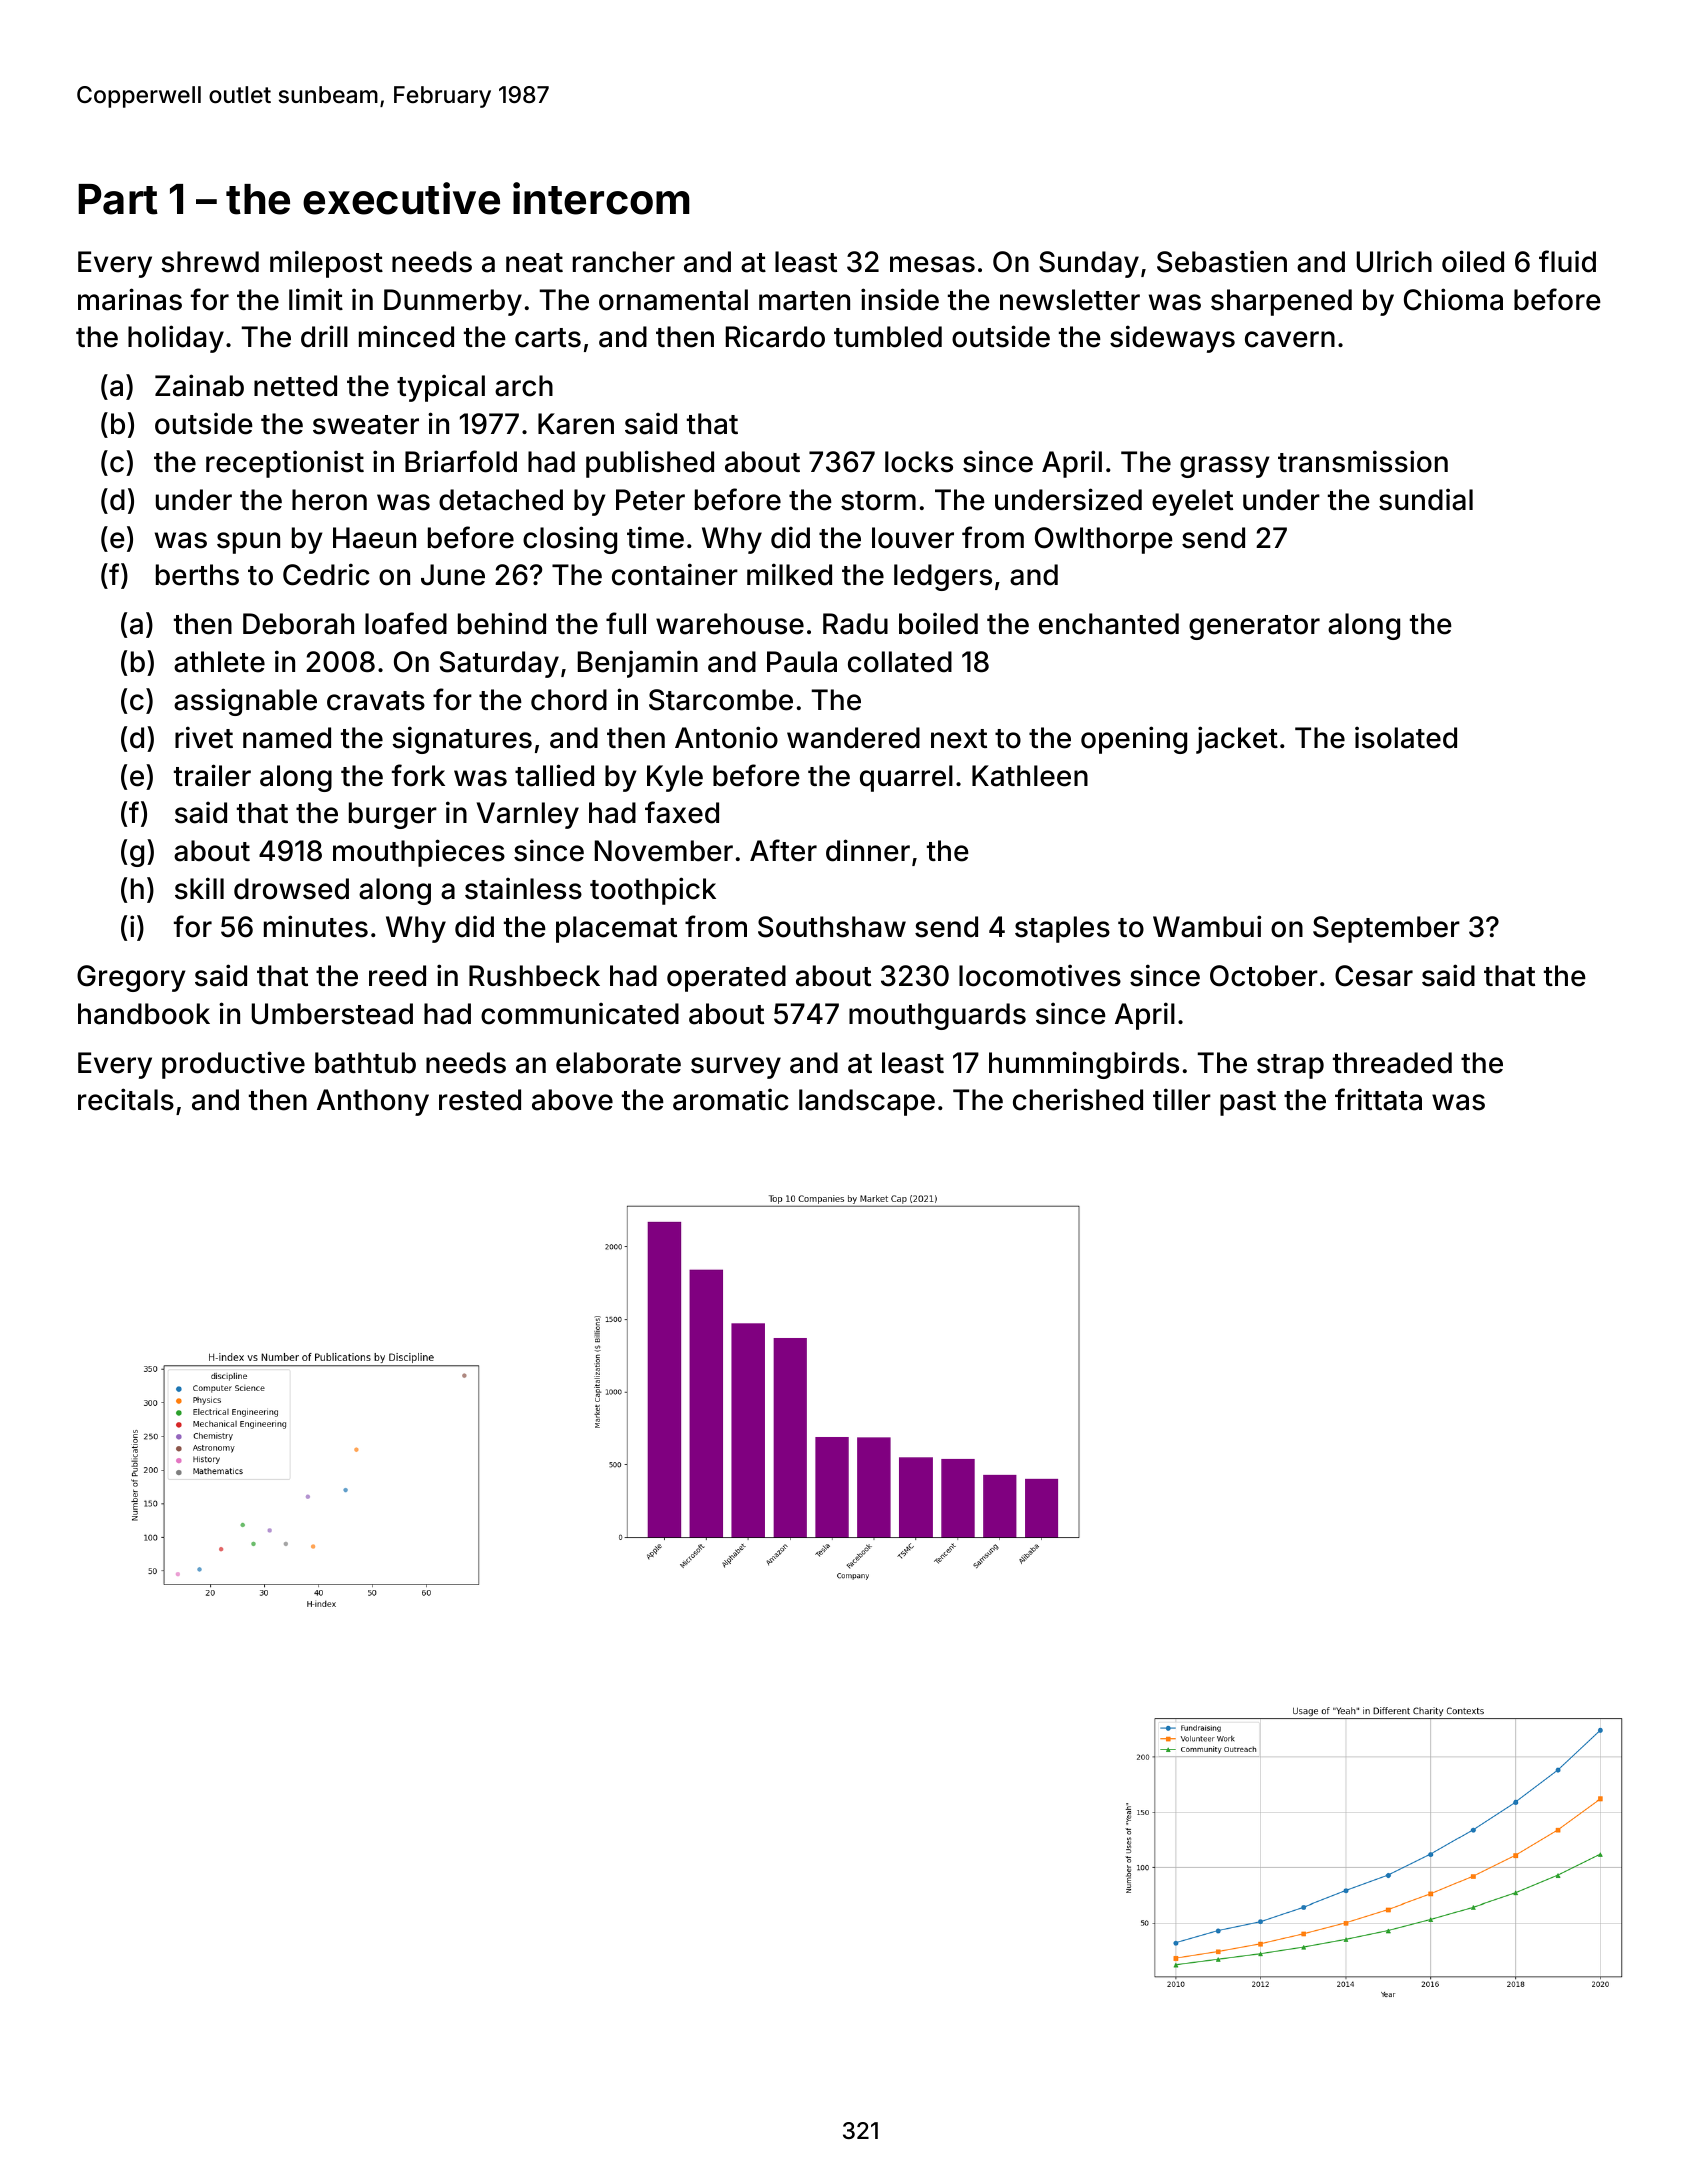  I want to click on Ricardo, so click(775, 336).
